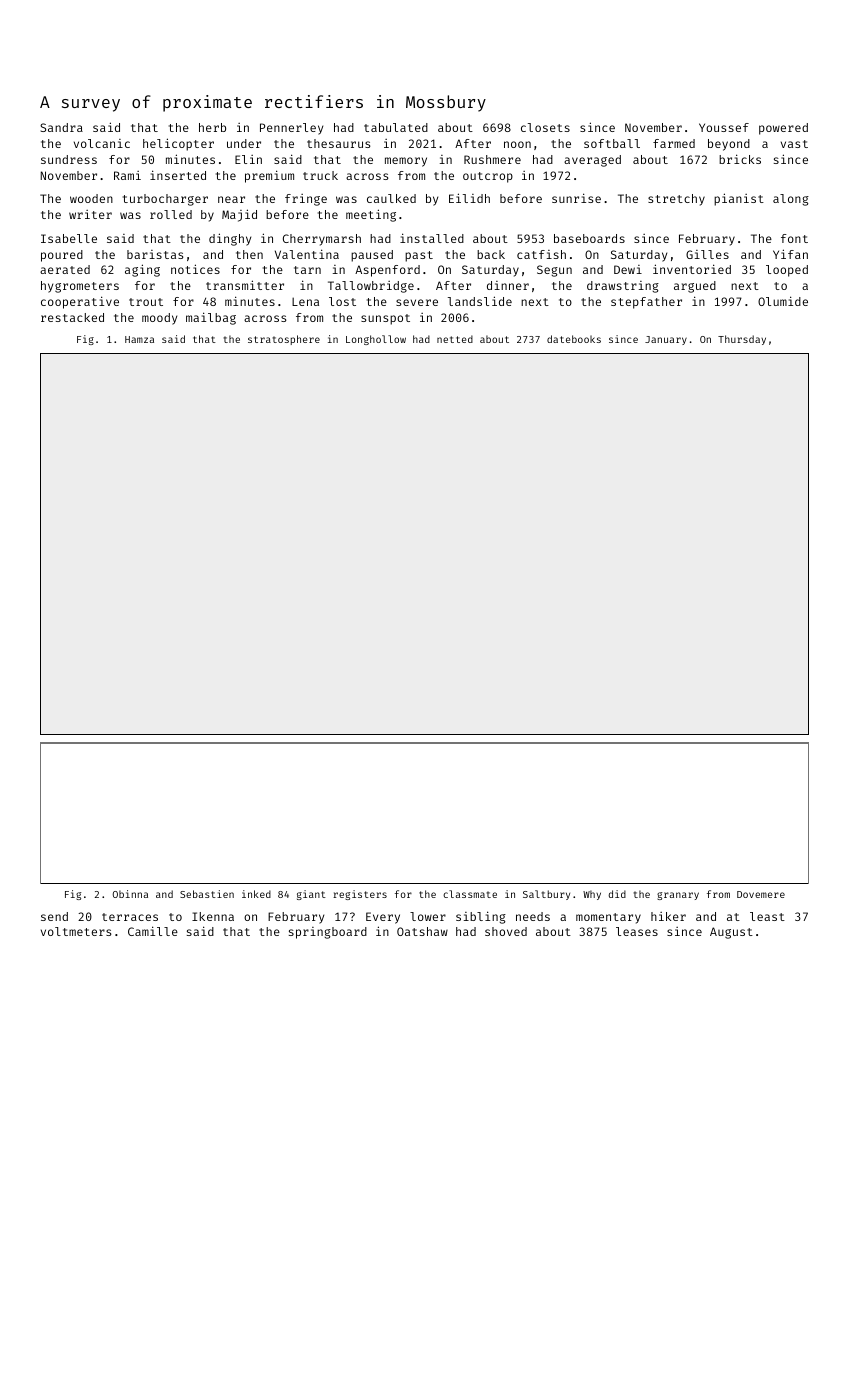 The width and height of the screenshot is (849, 1400). What do you see at coordinates (617, 894) in the screenshot?
I see `did` at bounding box center [617, 894].
